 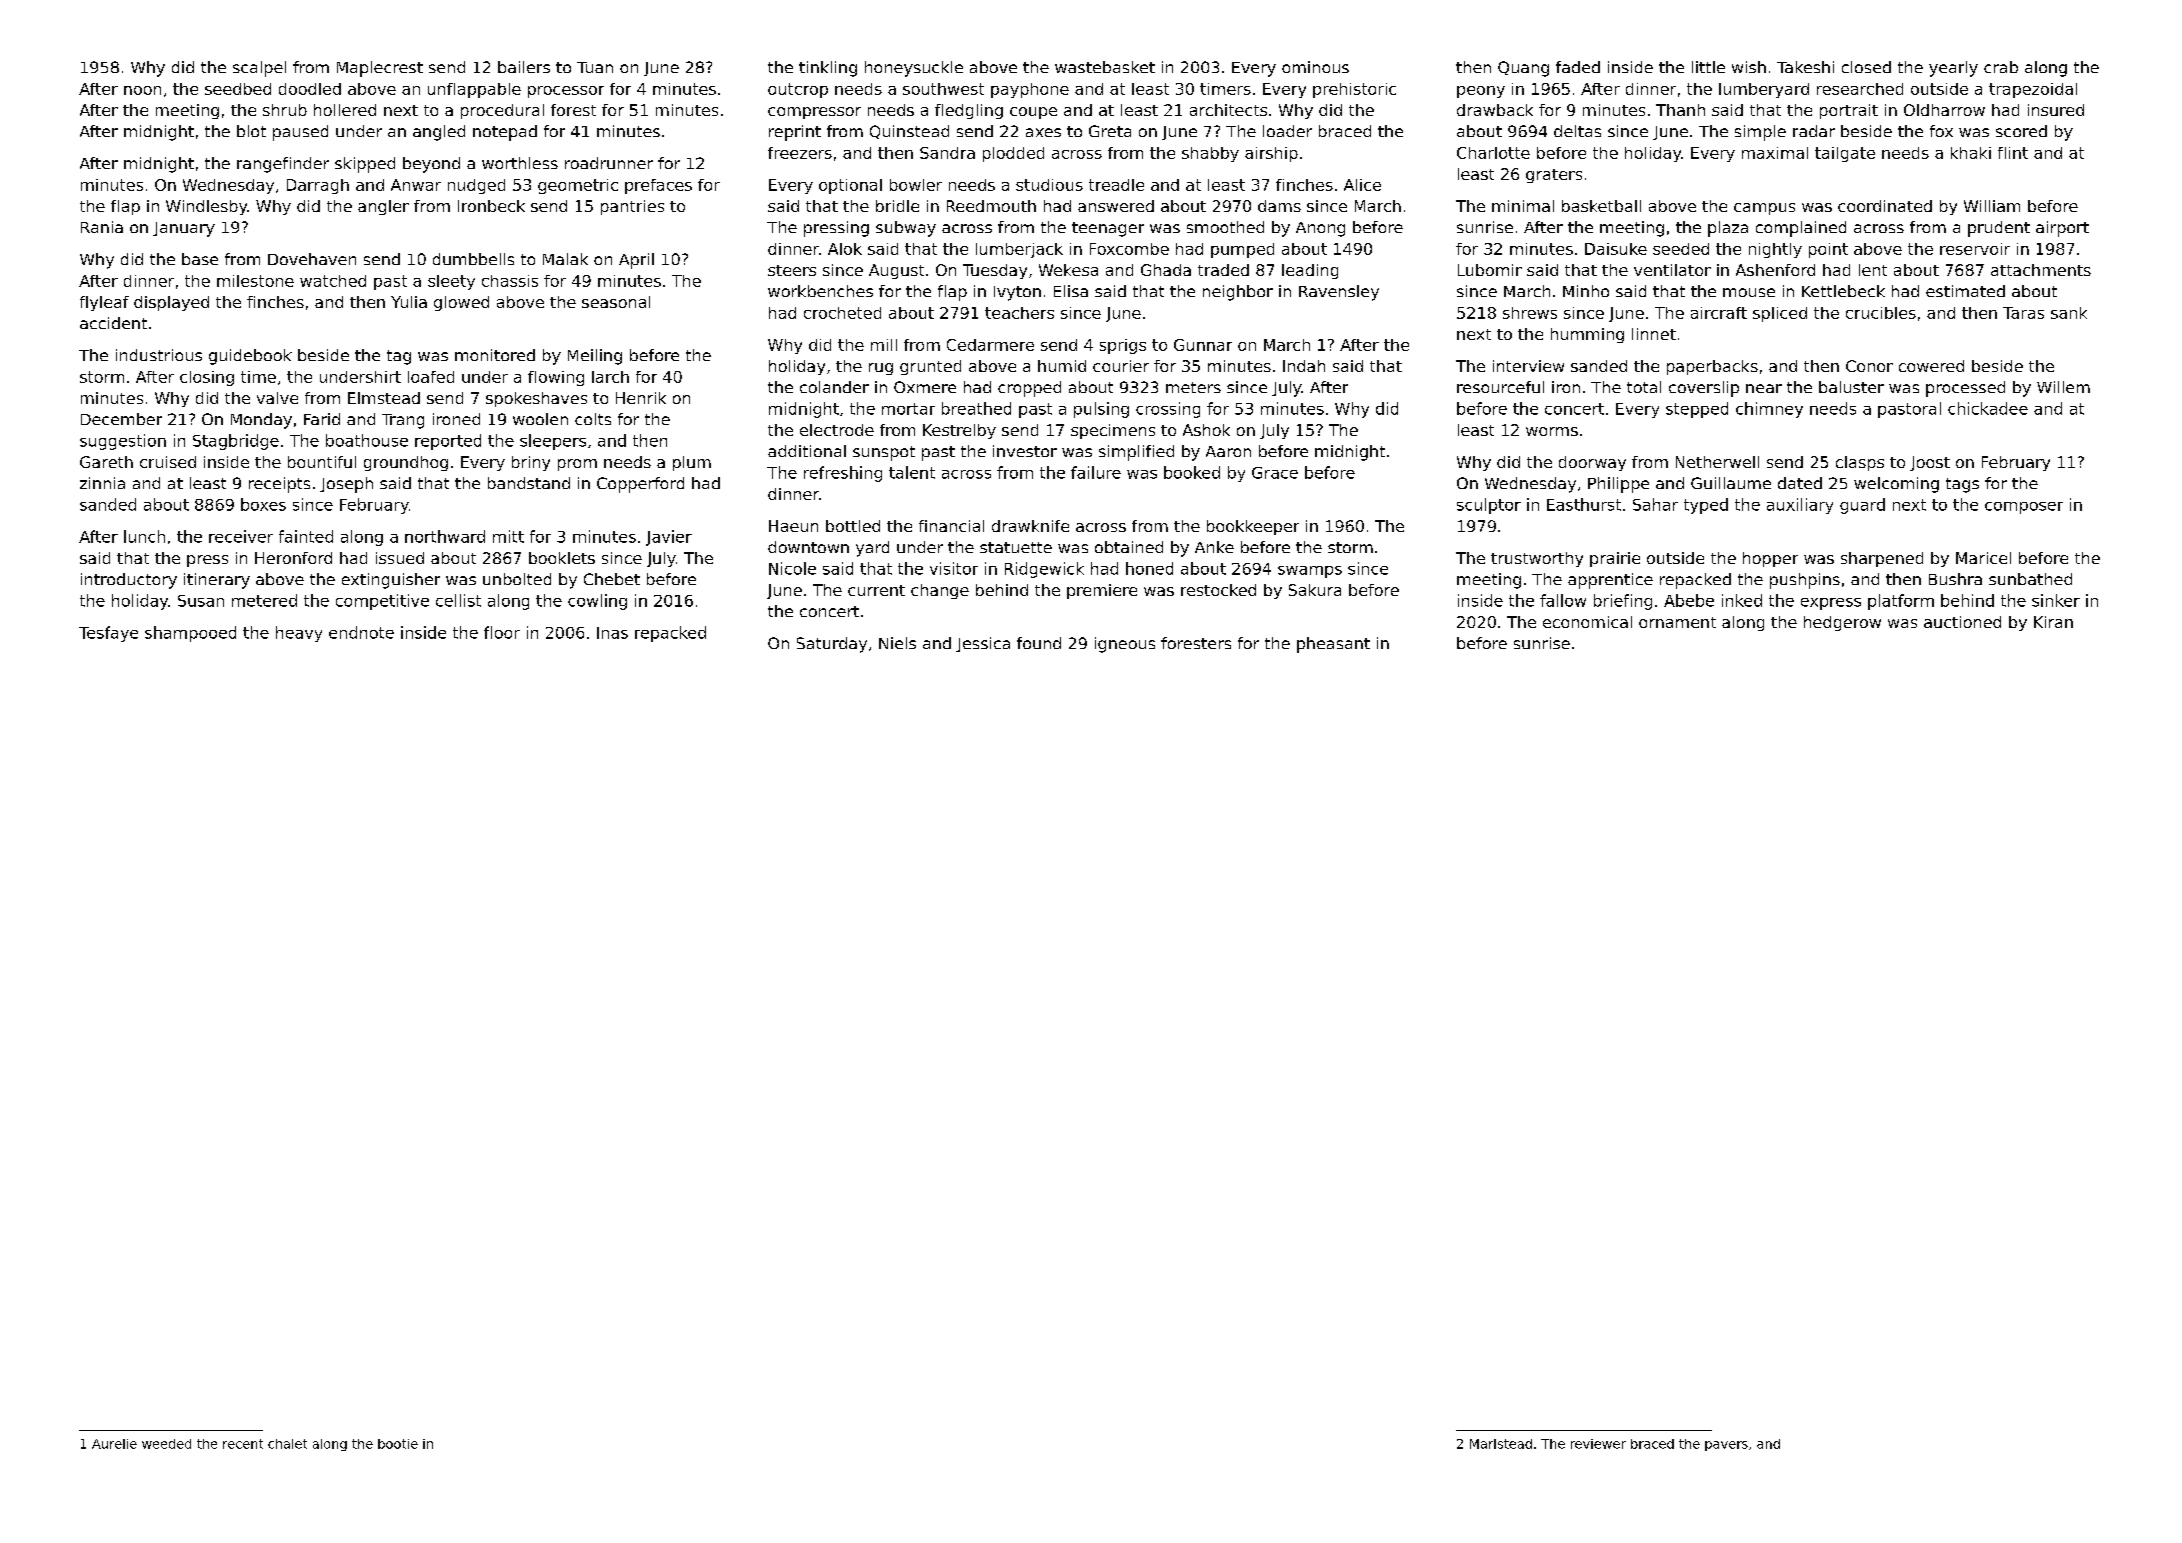 I want to click on pavers, so click(x=1726, y=1446).
